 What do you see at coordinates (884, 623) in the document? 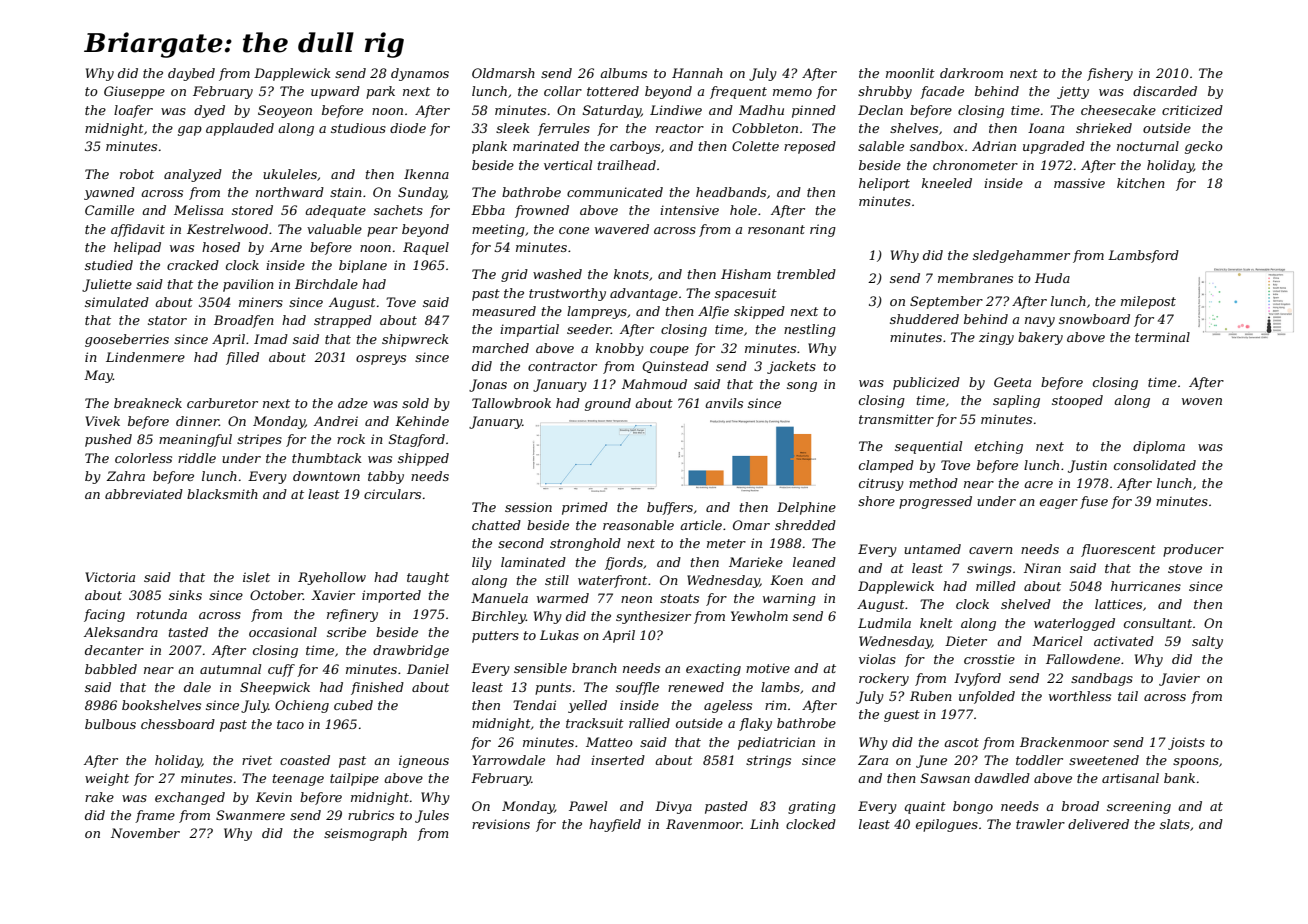
I see `Ludmila` at bounding box center [884, 623].
